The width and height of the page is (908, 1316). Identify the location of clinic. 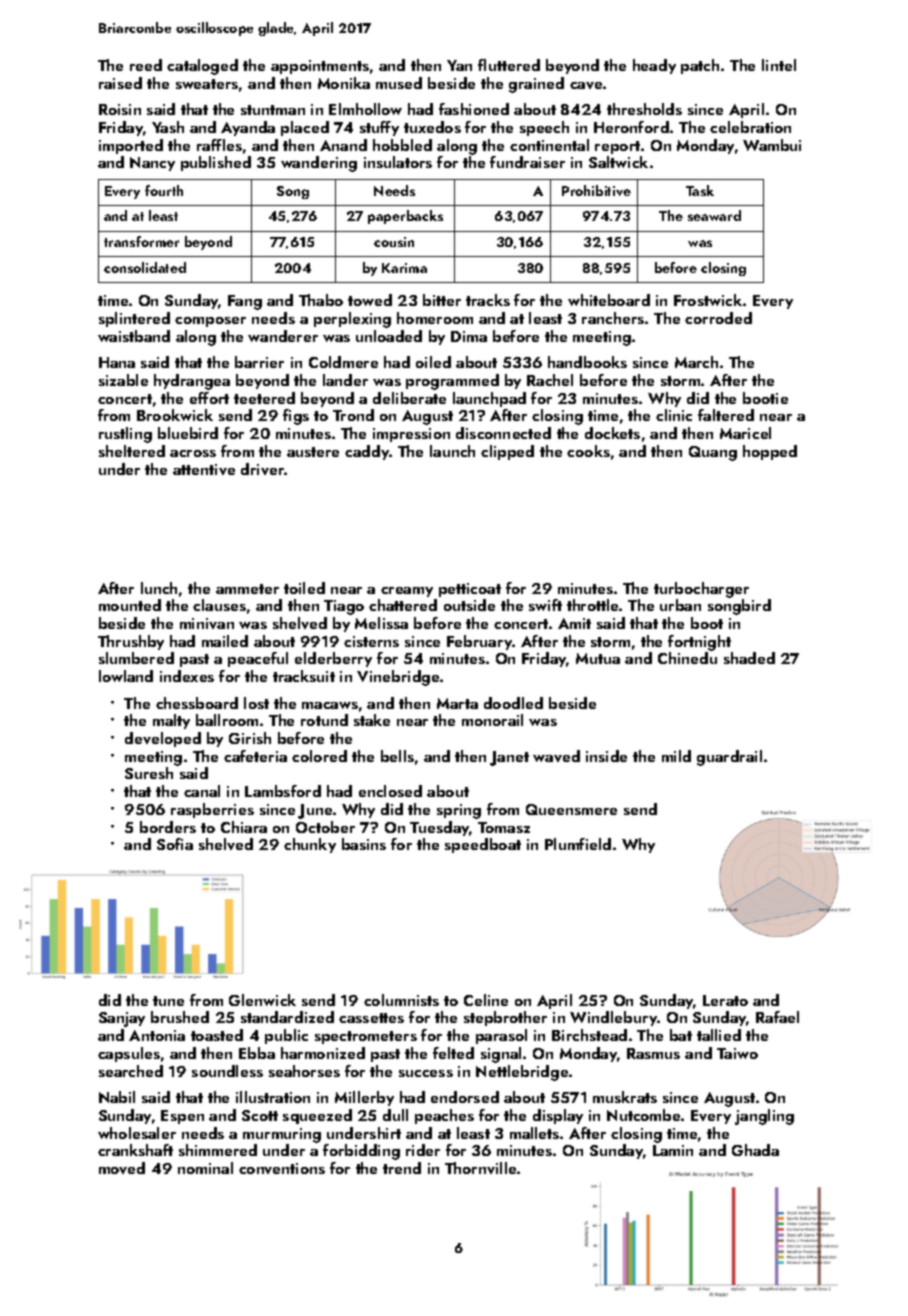
(674, 415).
